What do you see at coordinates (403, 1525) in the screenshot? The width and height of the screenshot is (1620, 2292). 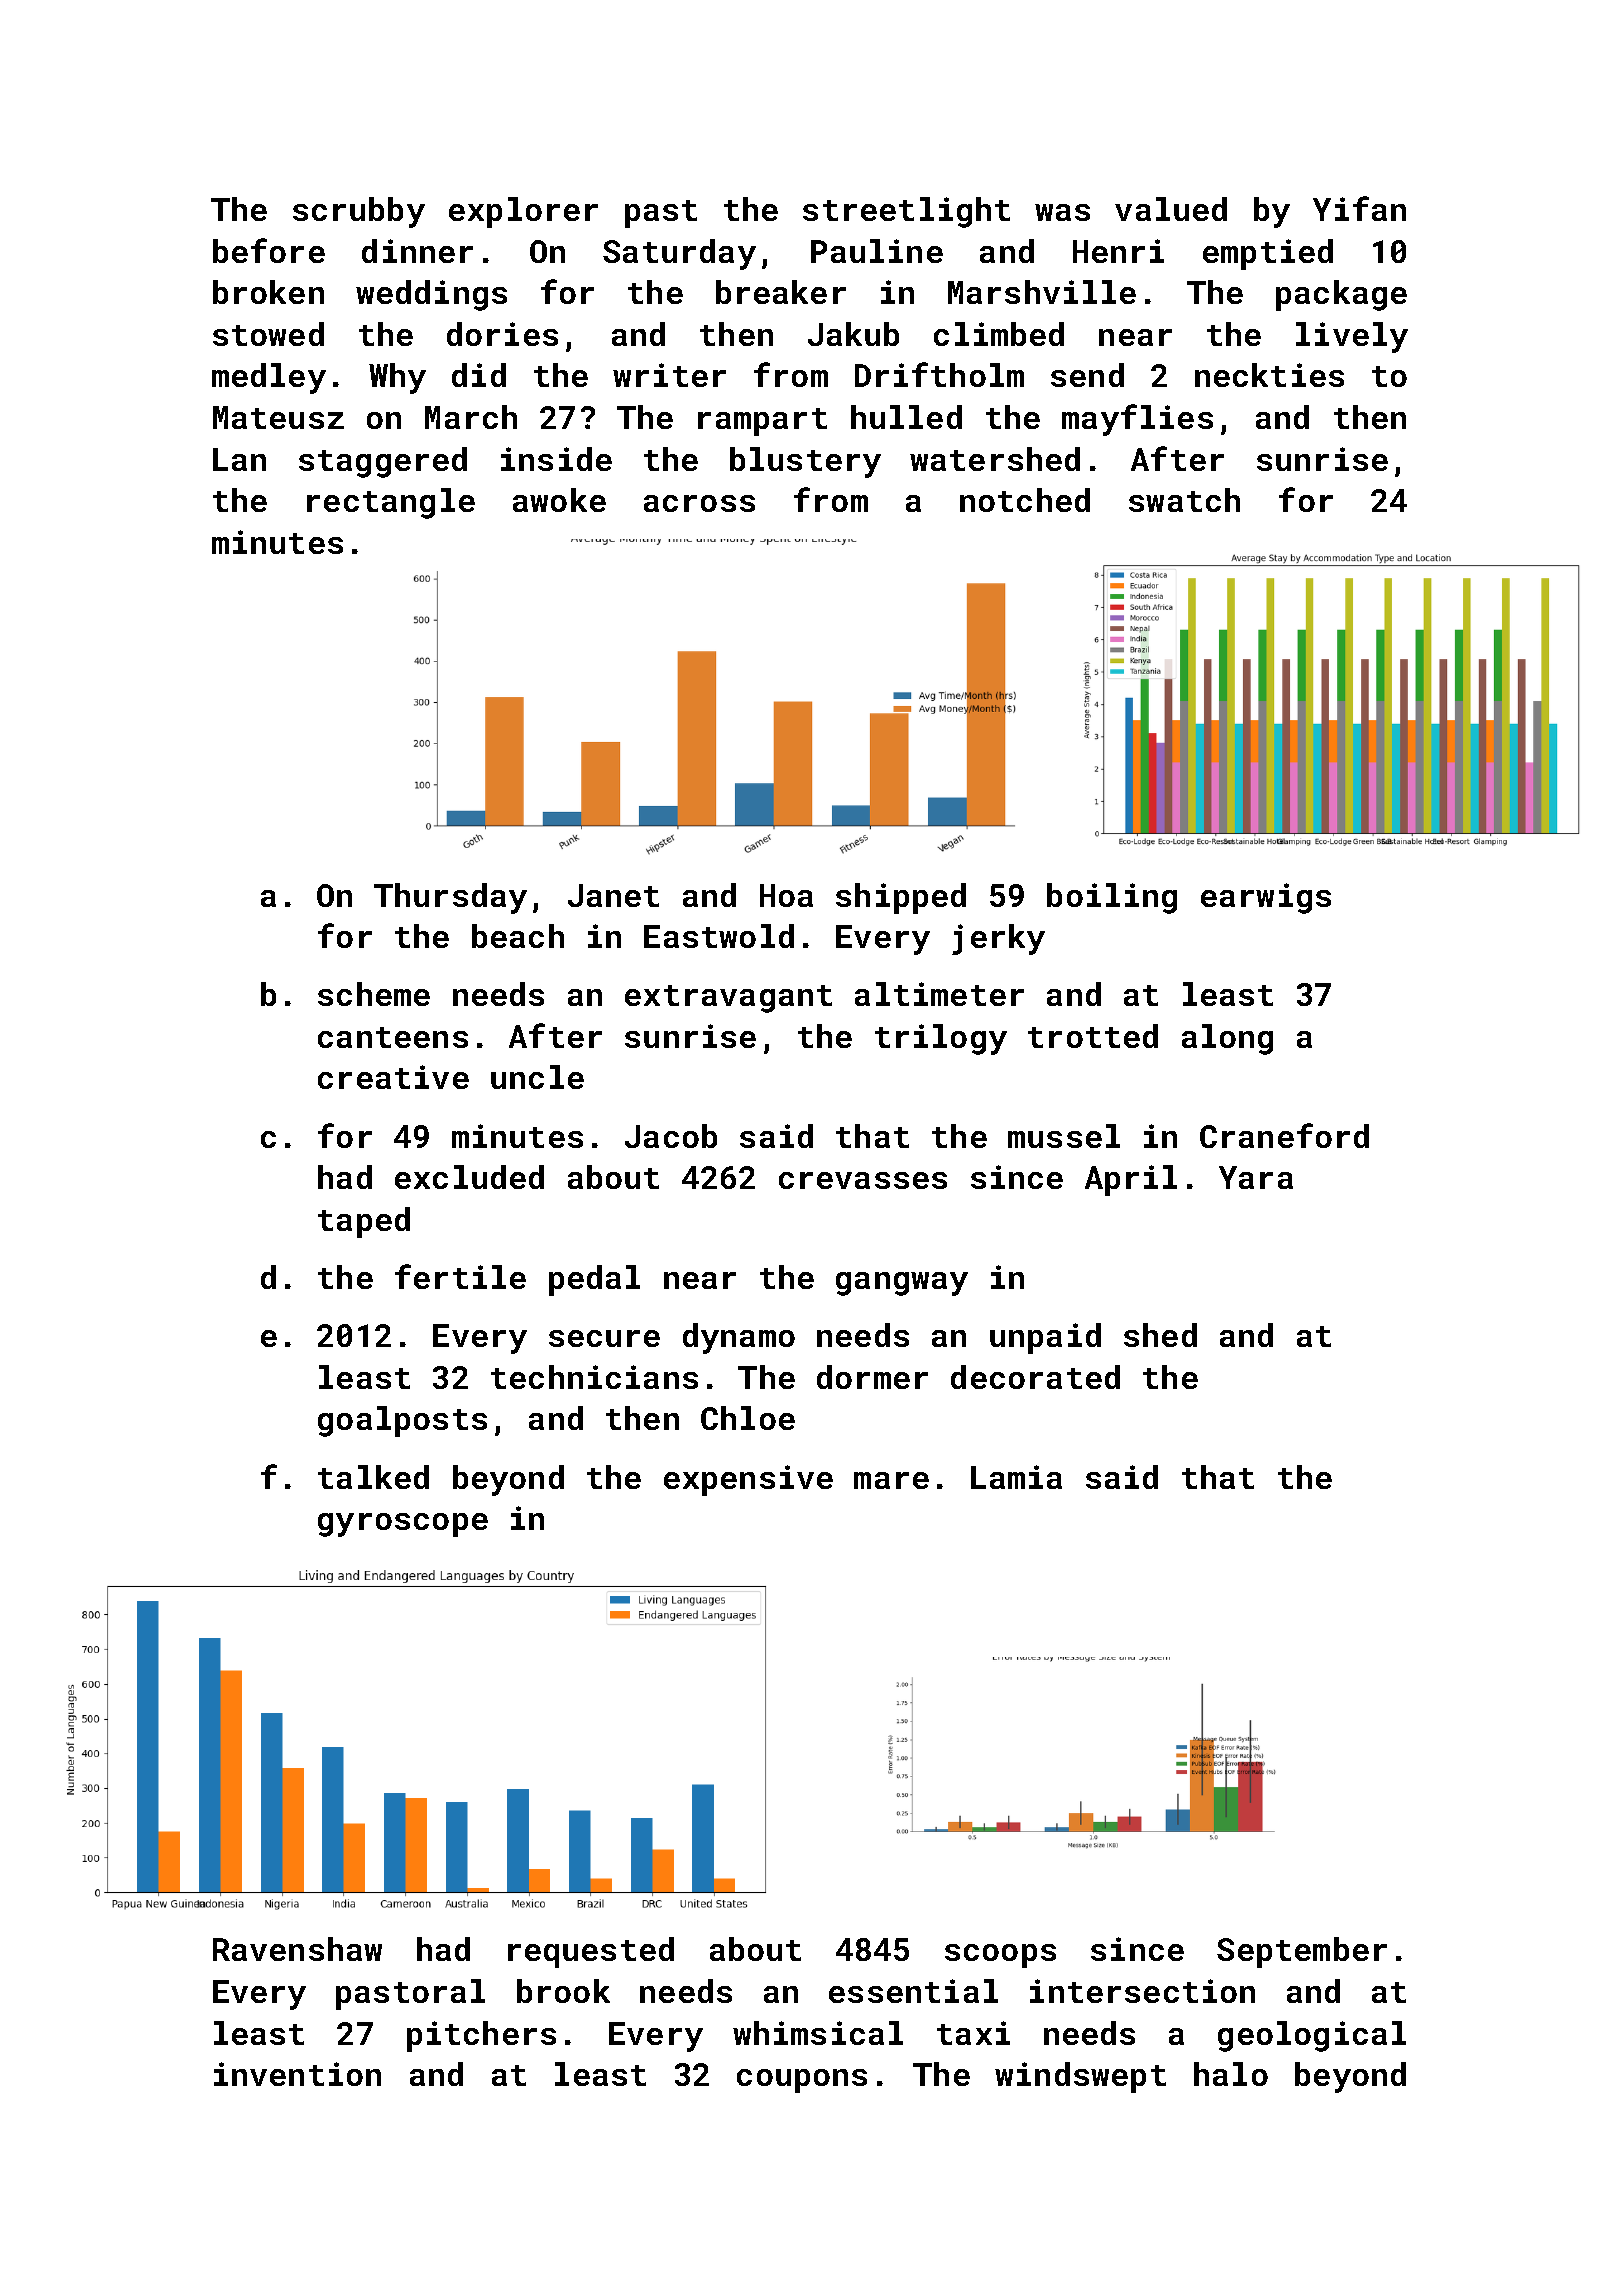 I see `gyroscope` at bounding box center [403, 1525].
